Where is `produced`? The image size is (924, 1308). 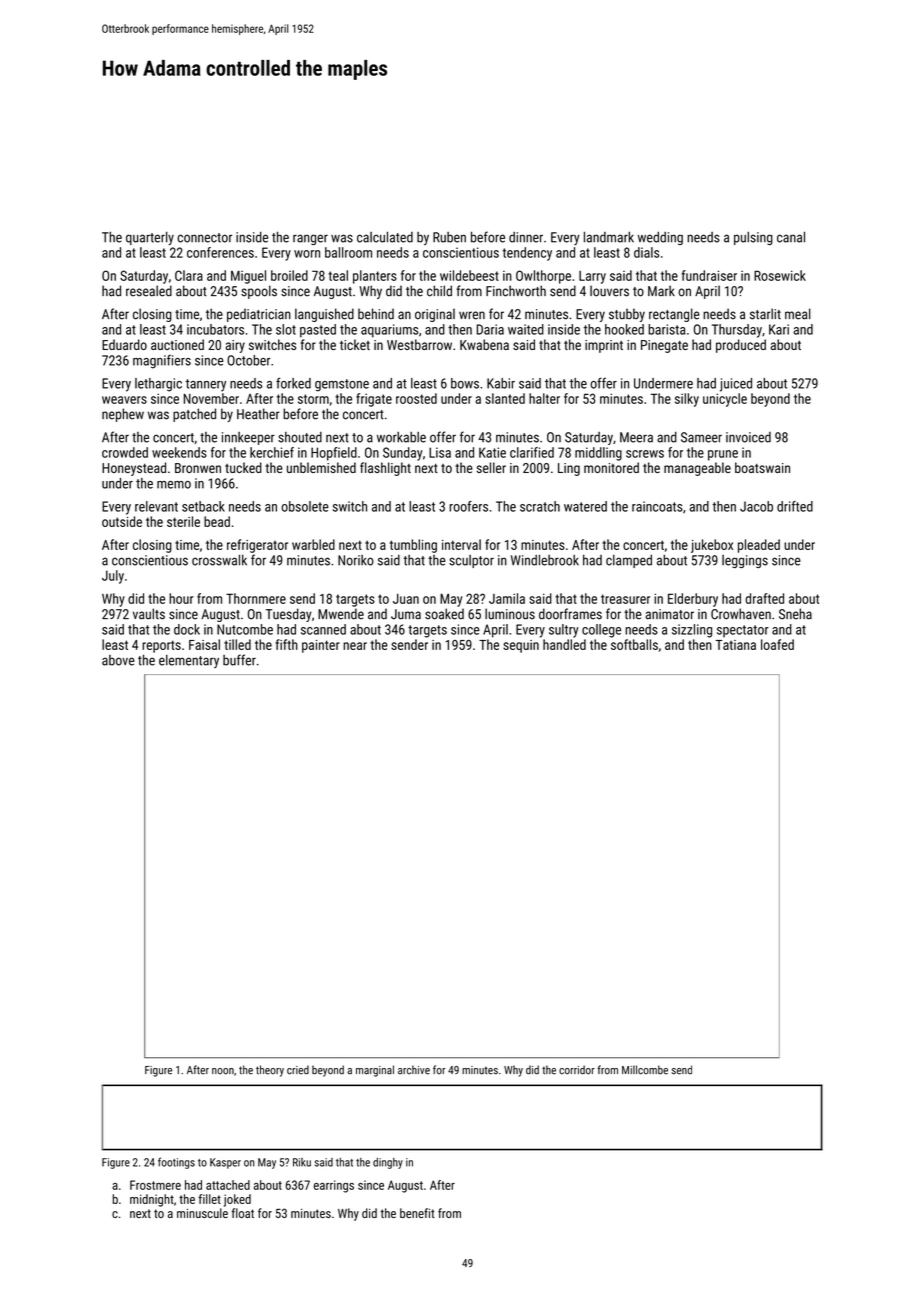 produced is located at coordinates (741, 346).
